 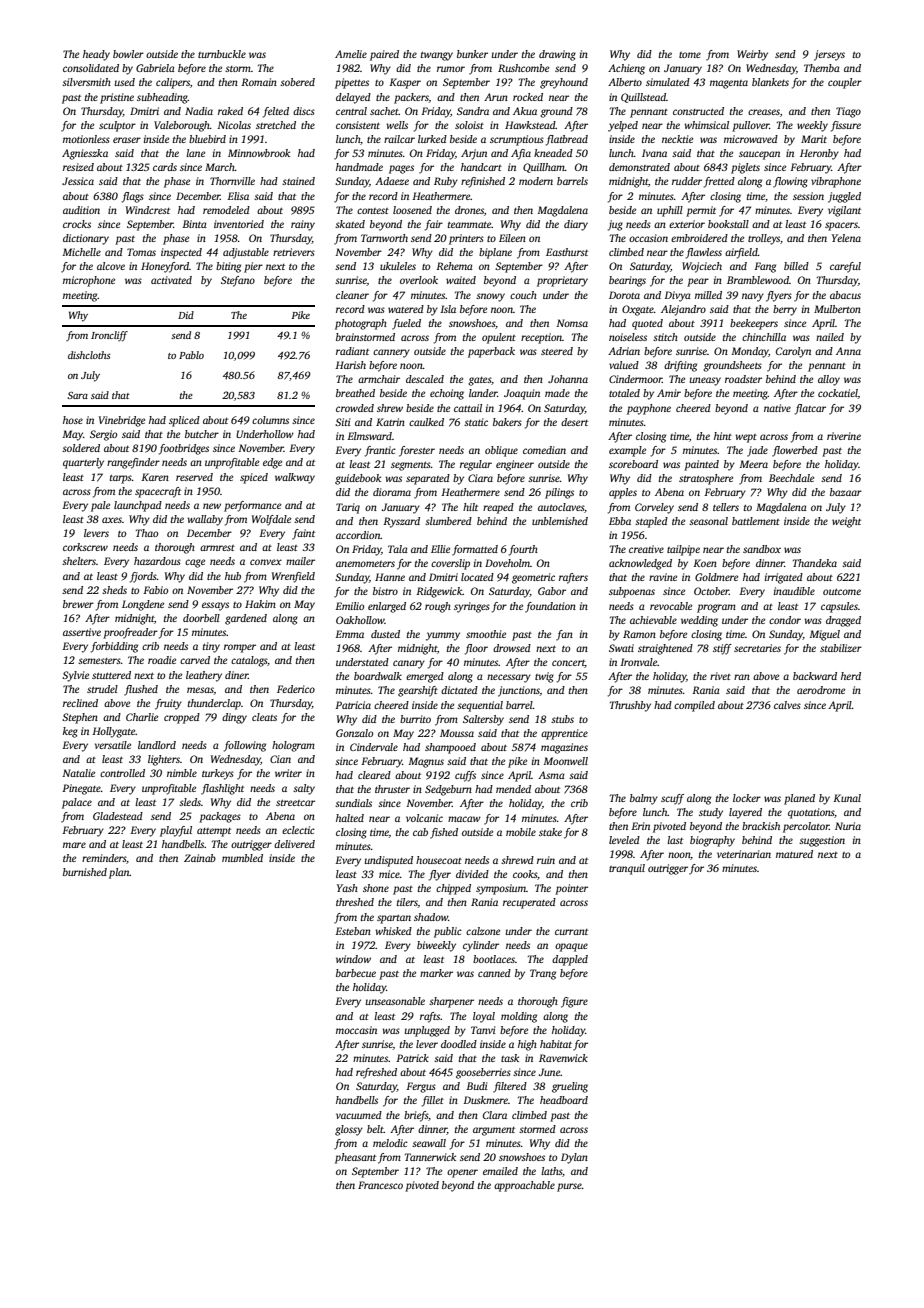 I want to click on pheasant, so click(x=355, y=1158).
